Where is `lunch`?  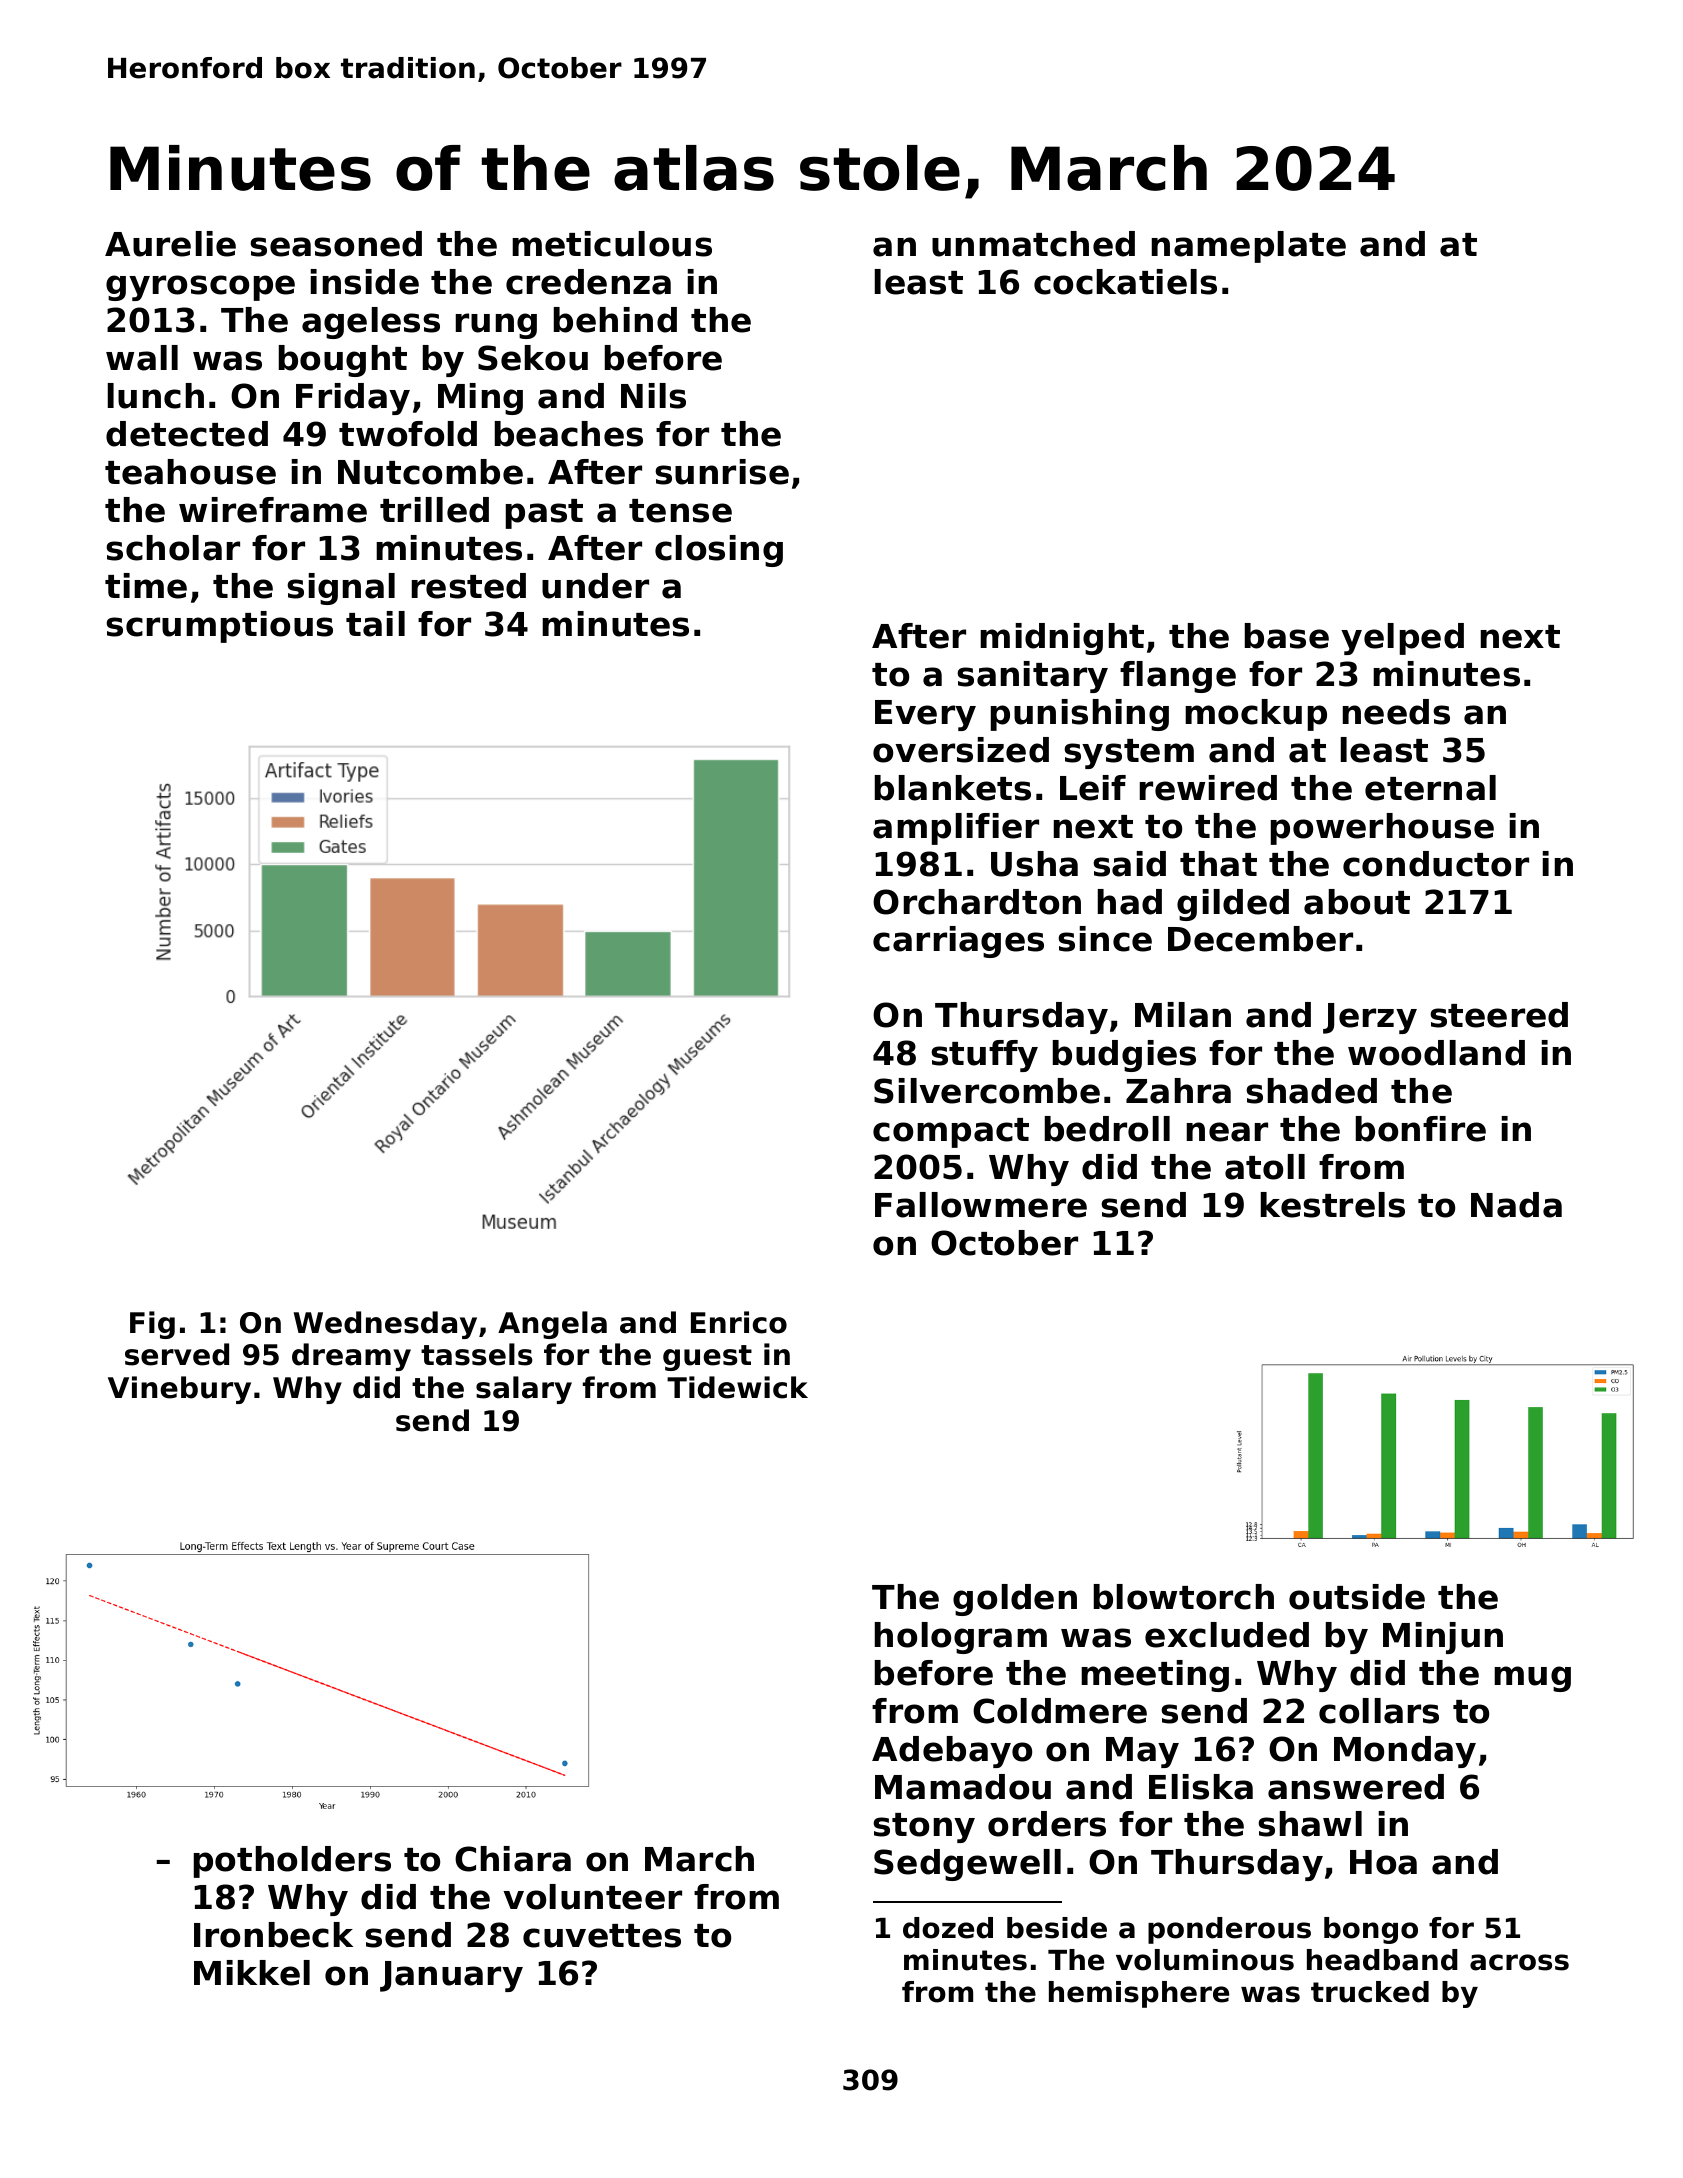 lunch is located at coordinates (156, 396).
